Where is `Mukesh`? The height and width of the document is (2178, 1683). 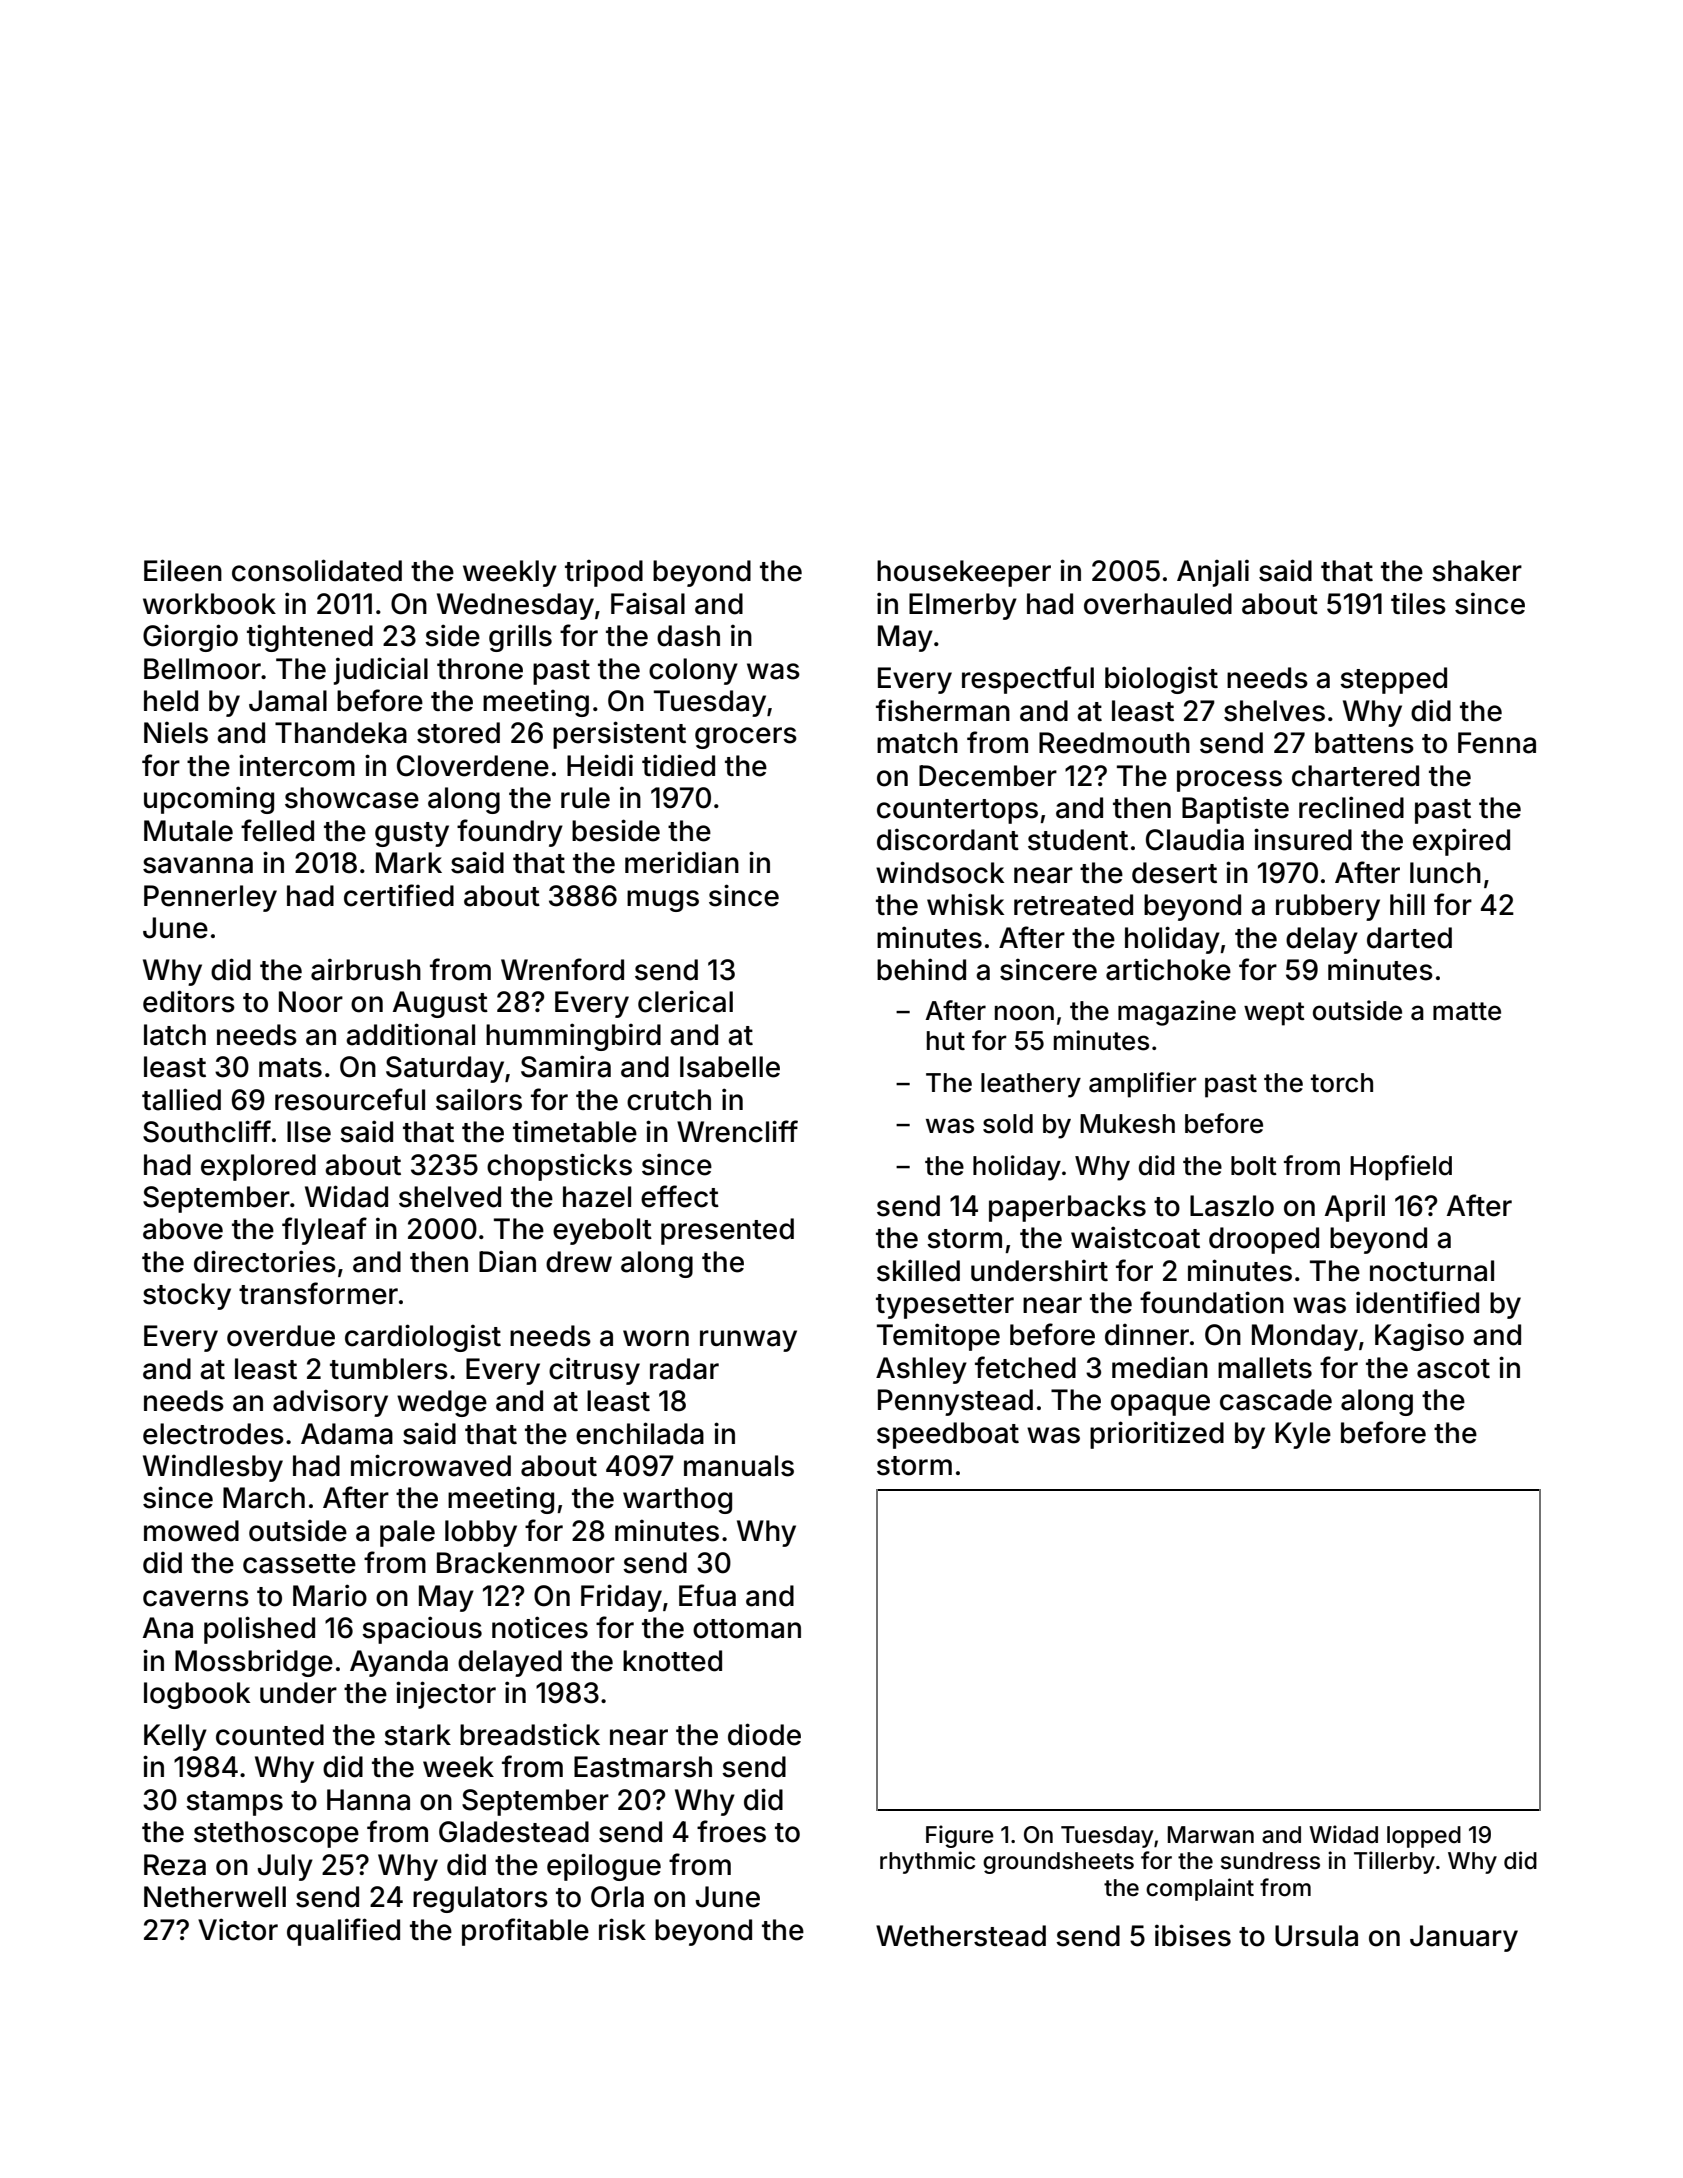
Mukesh is located at coordinates (1127, 1124).
